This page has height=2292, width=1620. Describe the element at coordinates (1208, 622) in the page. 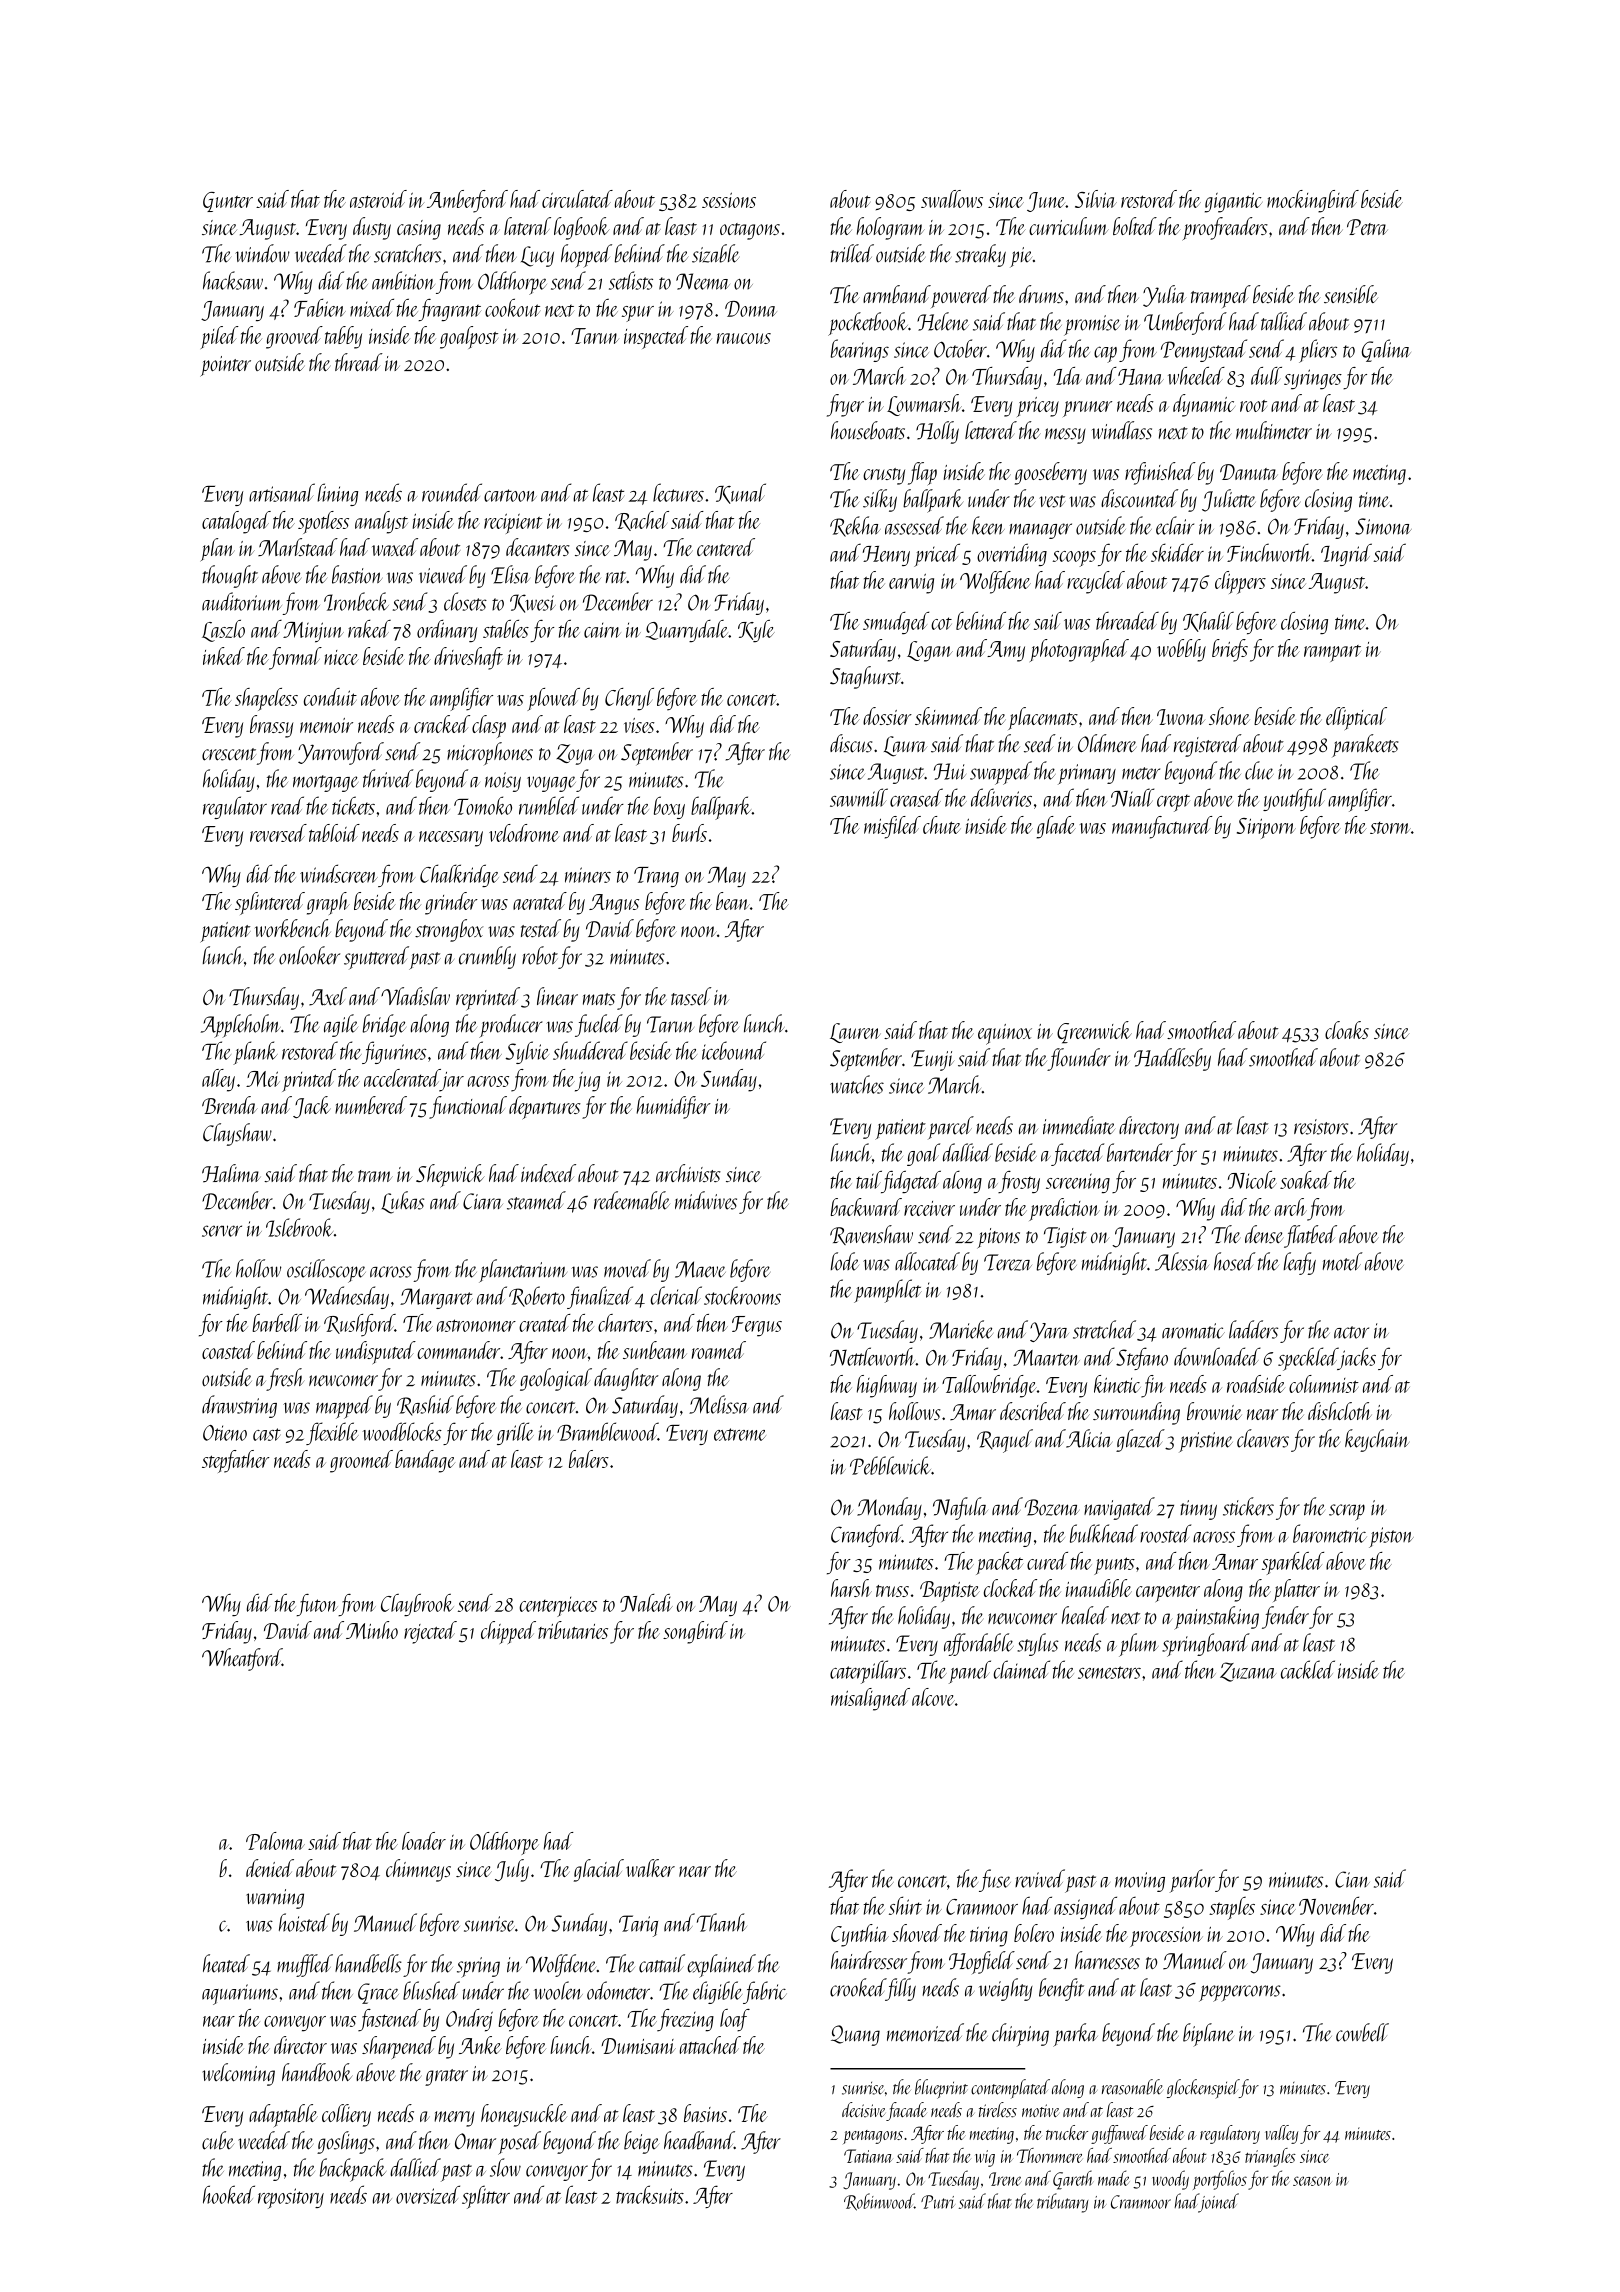

I see `Khalil` at that location.
